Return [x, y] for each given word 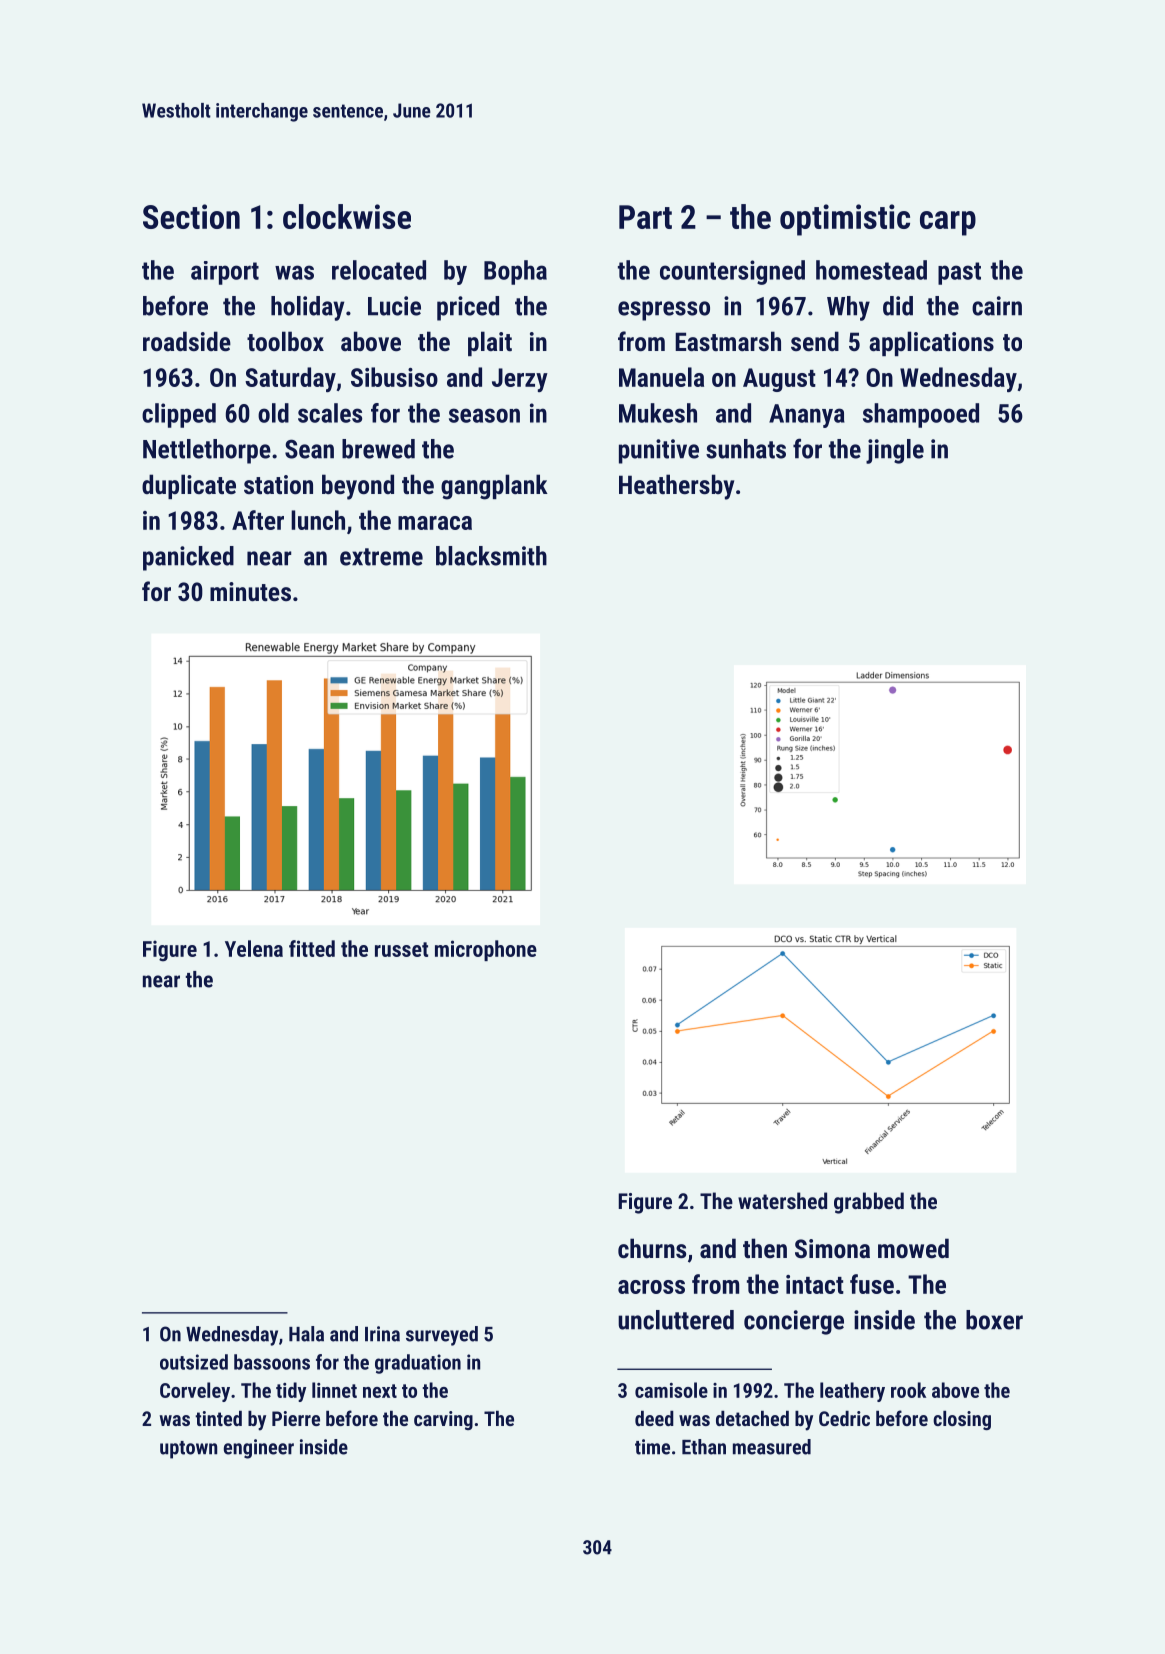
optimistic [845, 220]
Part [645, 217]
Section [191, 216]
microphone [486, 950]
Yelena [254, 948]
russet [401, 949]
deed [654, 1418]
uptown [188, 1450]
